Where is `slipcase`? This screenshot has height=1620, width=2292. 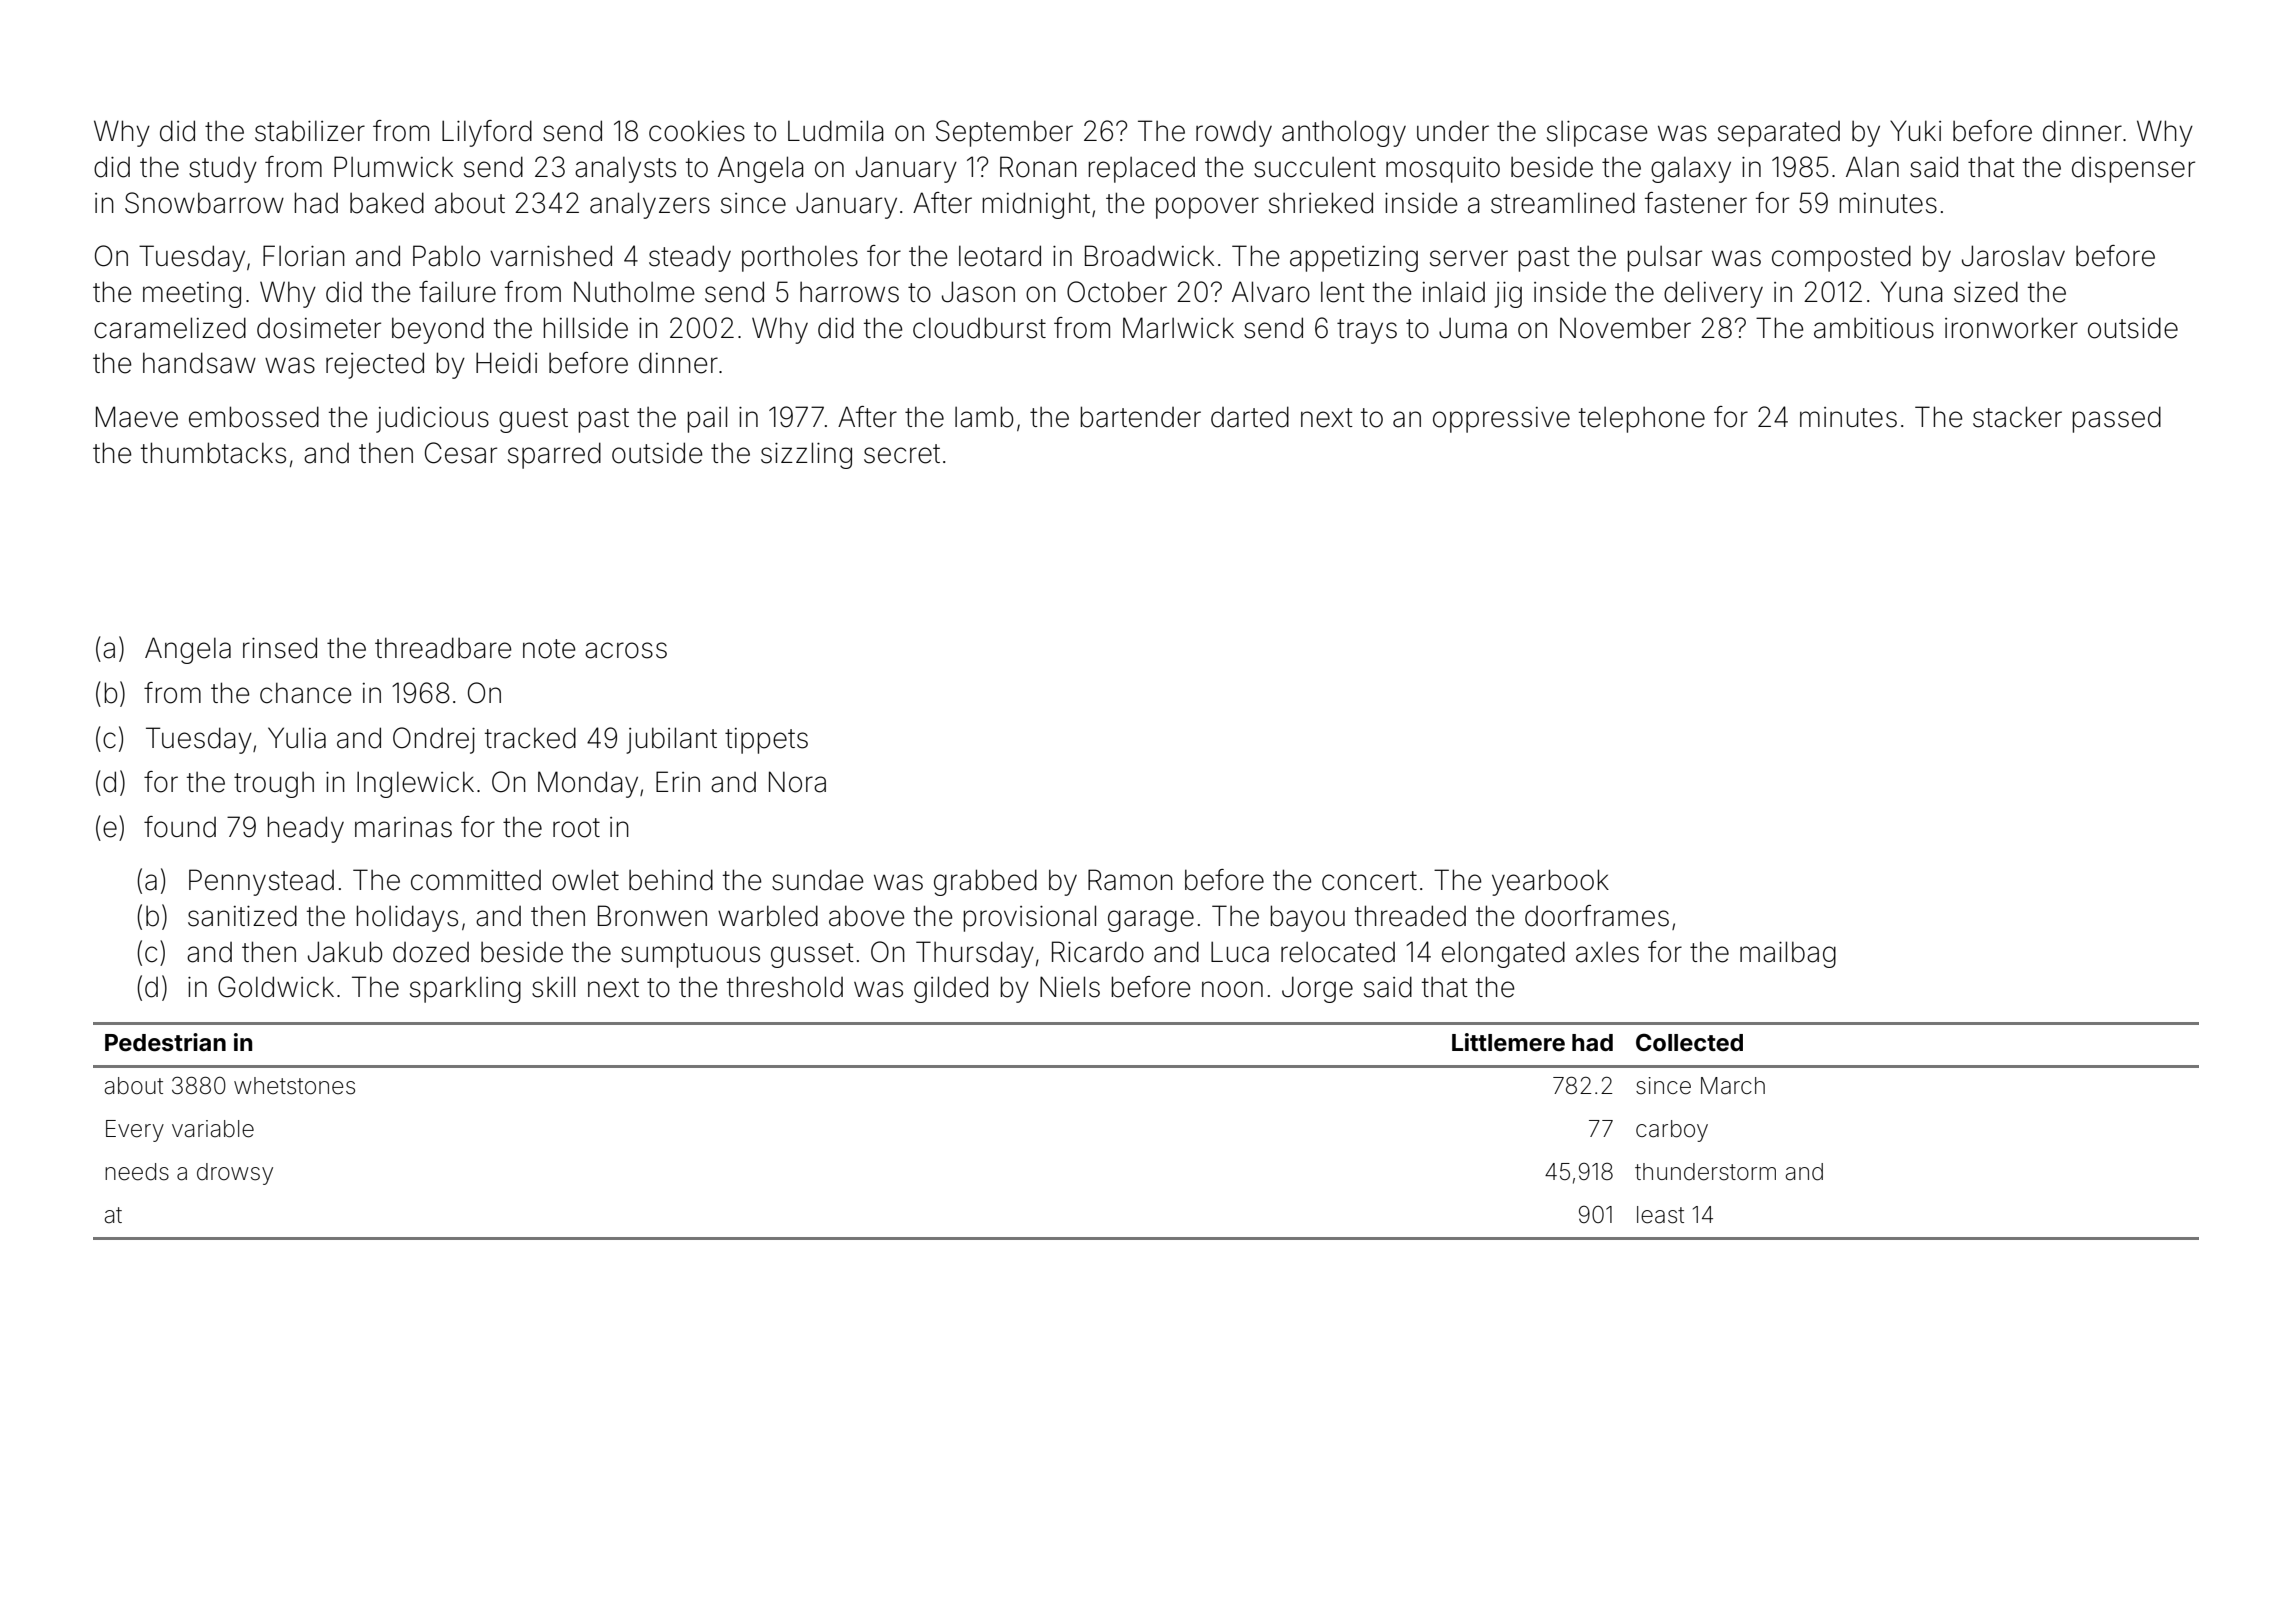 slipcase is located at coordinates (1597, 134).
